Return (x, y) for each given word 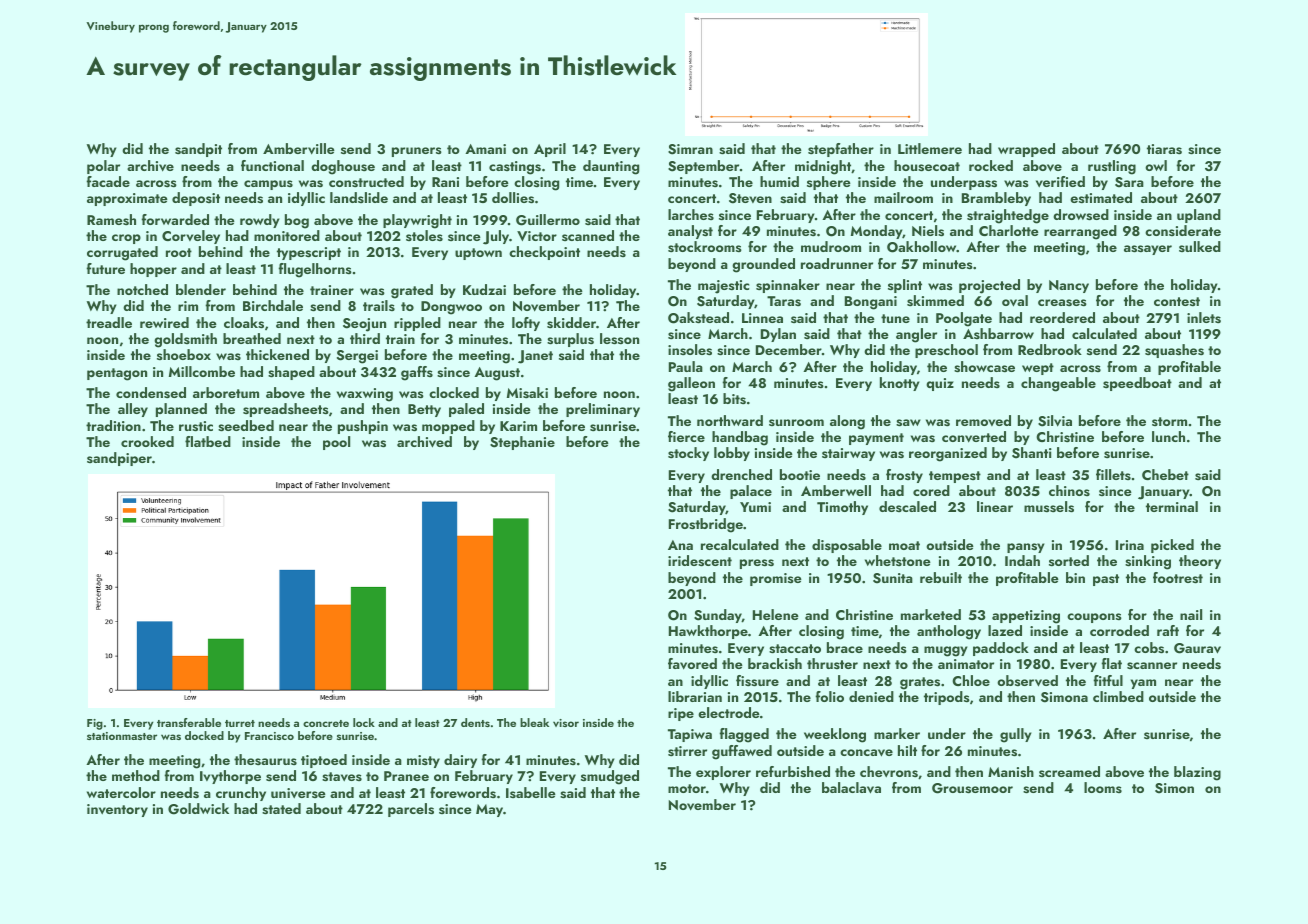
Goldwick (198, 809)
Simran (690, 149)
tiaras (1164, 149)
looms (1103, 787)
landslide (359, 197)
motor (687, 788)
